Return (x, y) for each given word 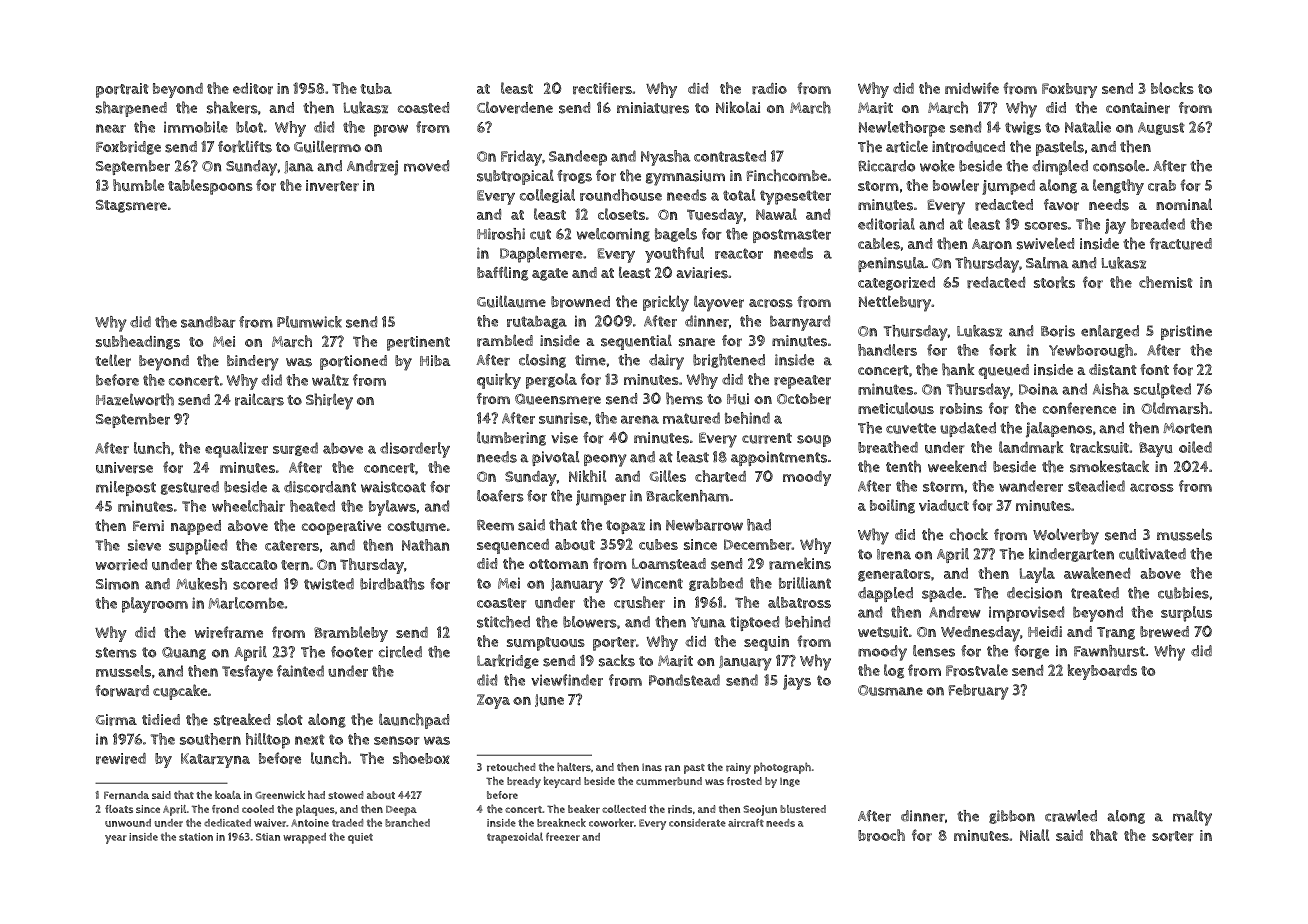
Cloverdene (515, 108)
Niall (1034, 835)
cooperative (341, 527)
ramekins (800, 563)
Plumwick (309, 322)
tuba (376, 88)
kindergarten (1071, 555)
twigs (1023, 128)
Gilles (667, 476)
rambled (505, 340)
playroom (155, 605)
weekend (957, 466)
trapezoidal (515, 838)
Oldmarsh (1174, 408)
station (196, 837)
